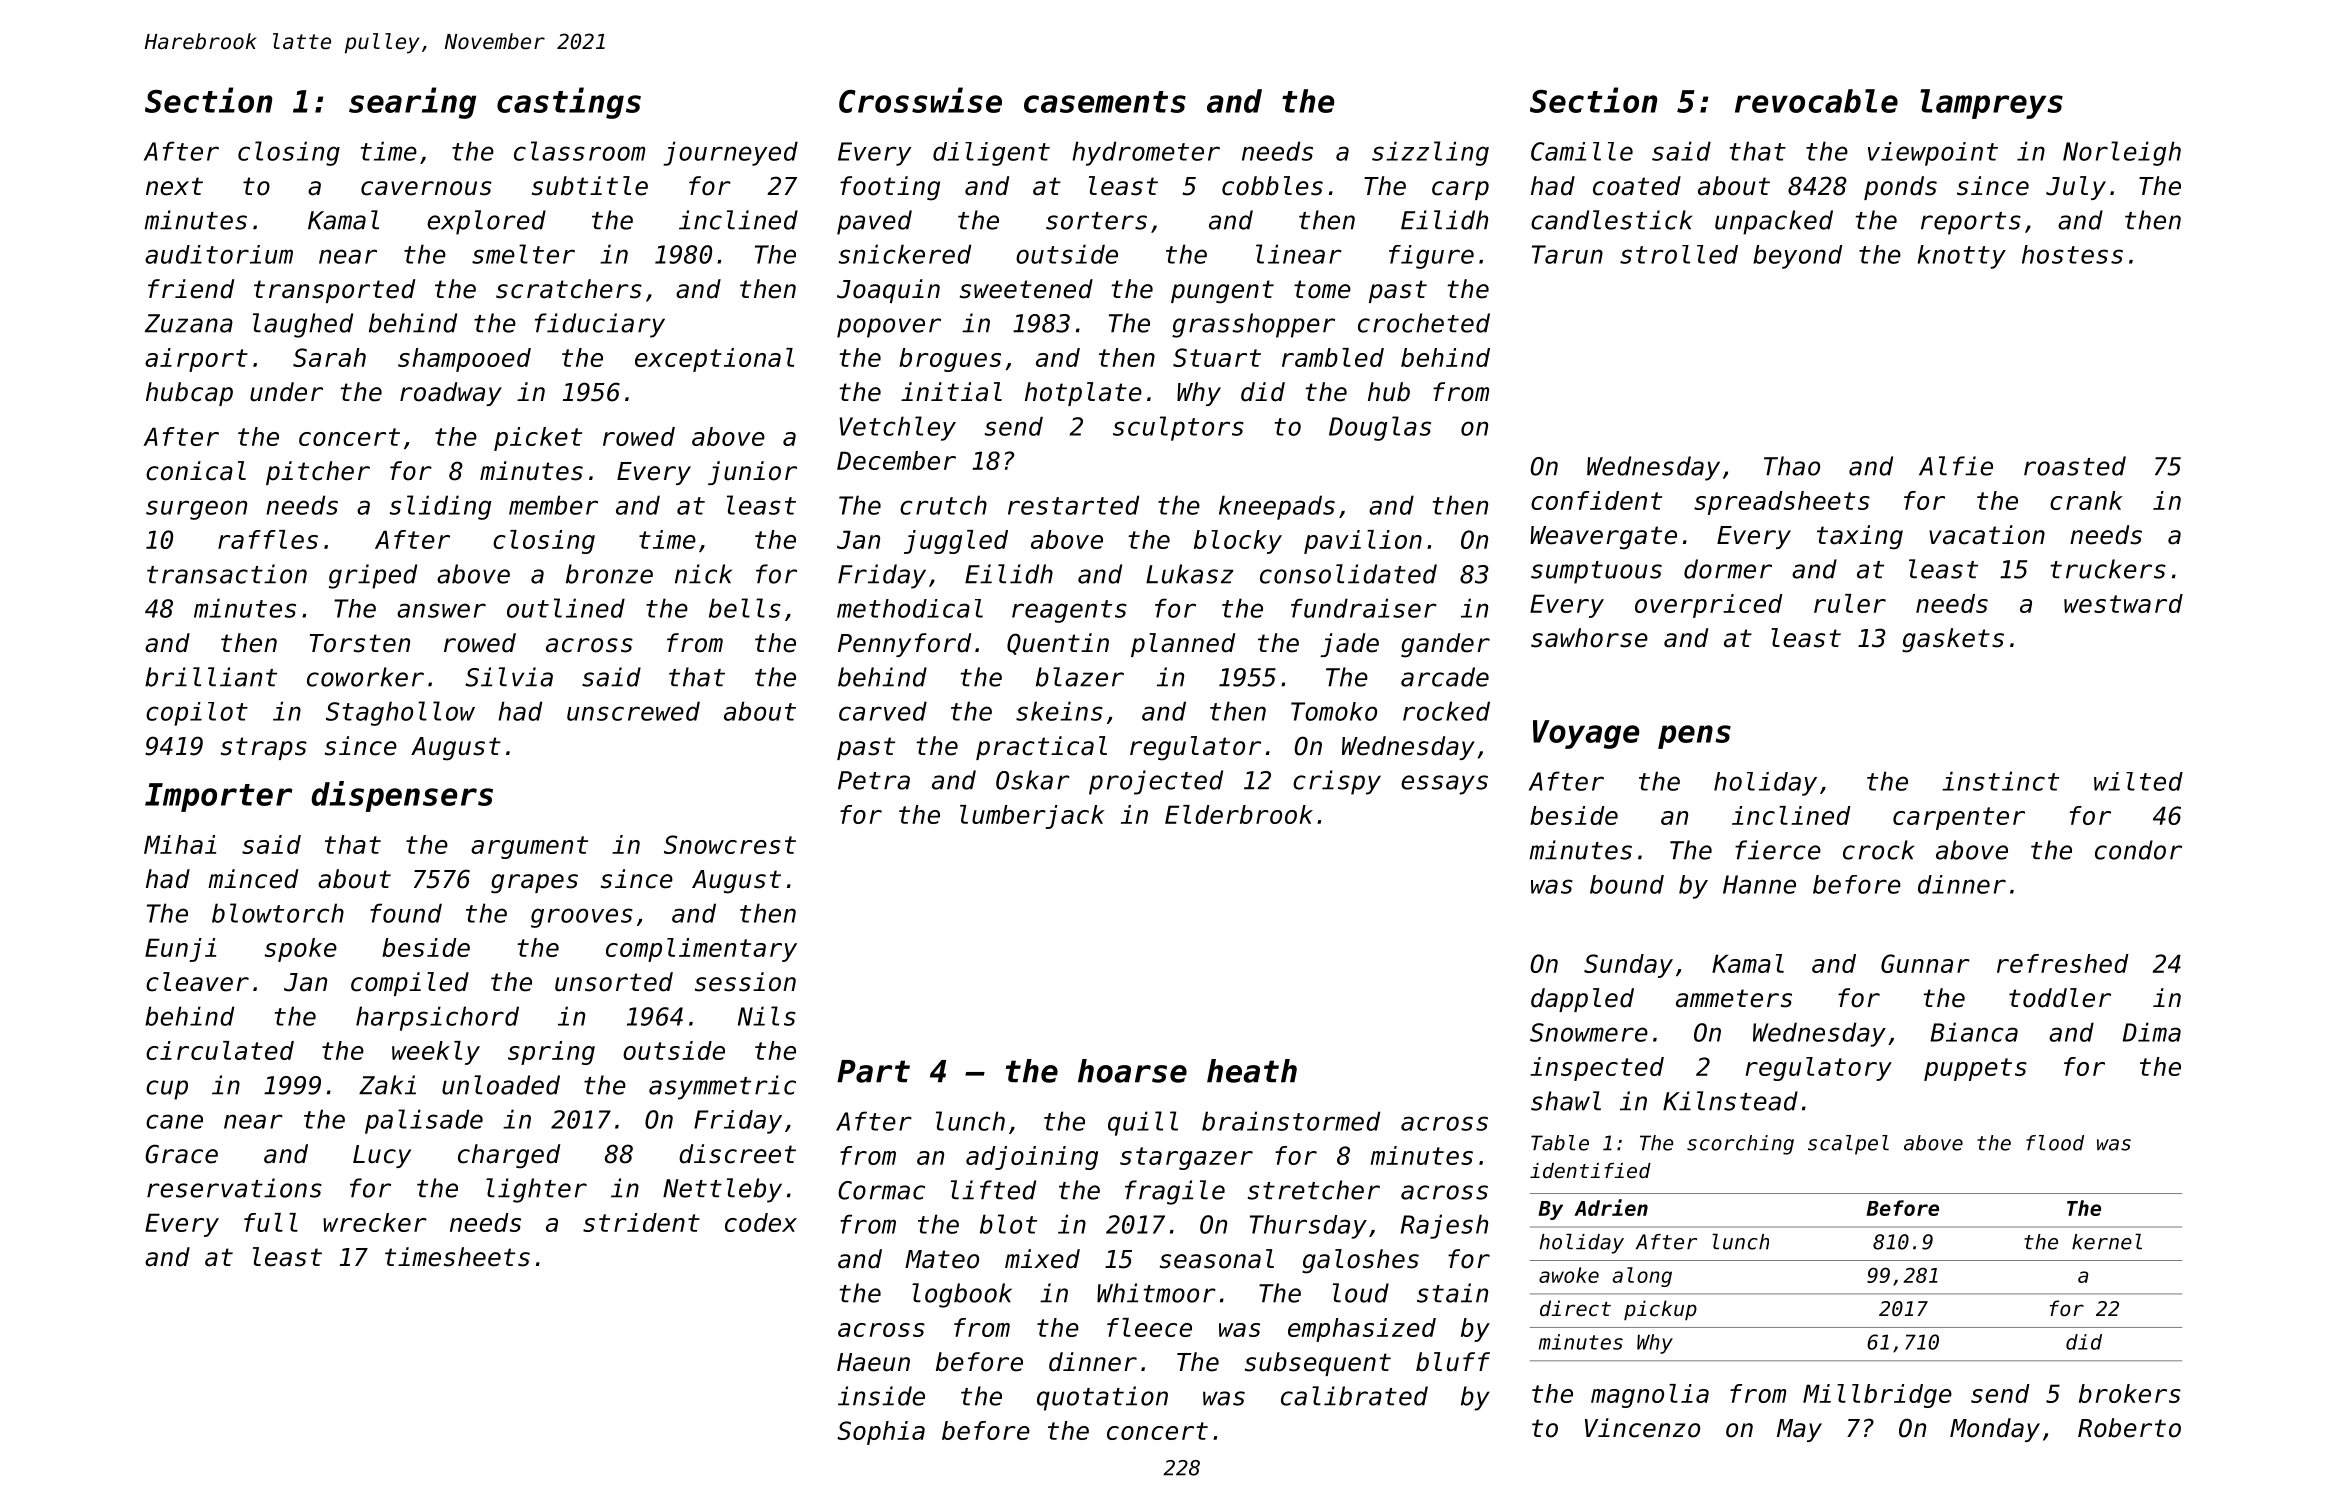 The width and height of the document is (2327, 1506). What do you see at coordinates (253, 879) in the document?
I see `minced` at bounding box center [253, 879].
